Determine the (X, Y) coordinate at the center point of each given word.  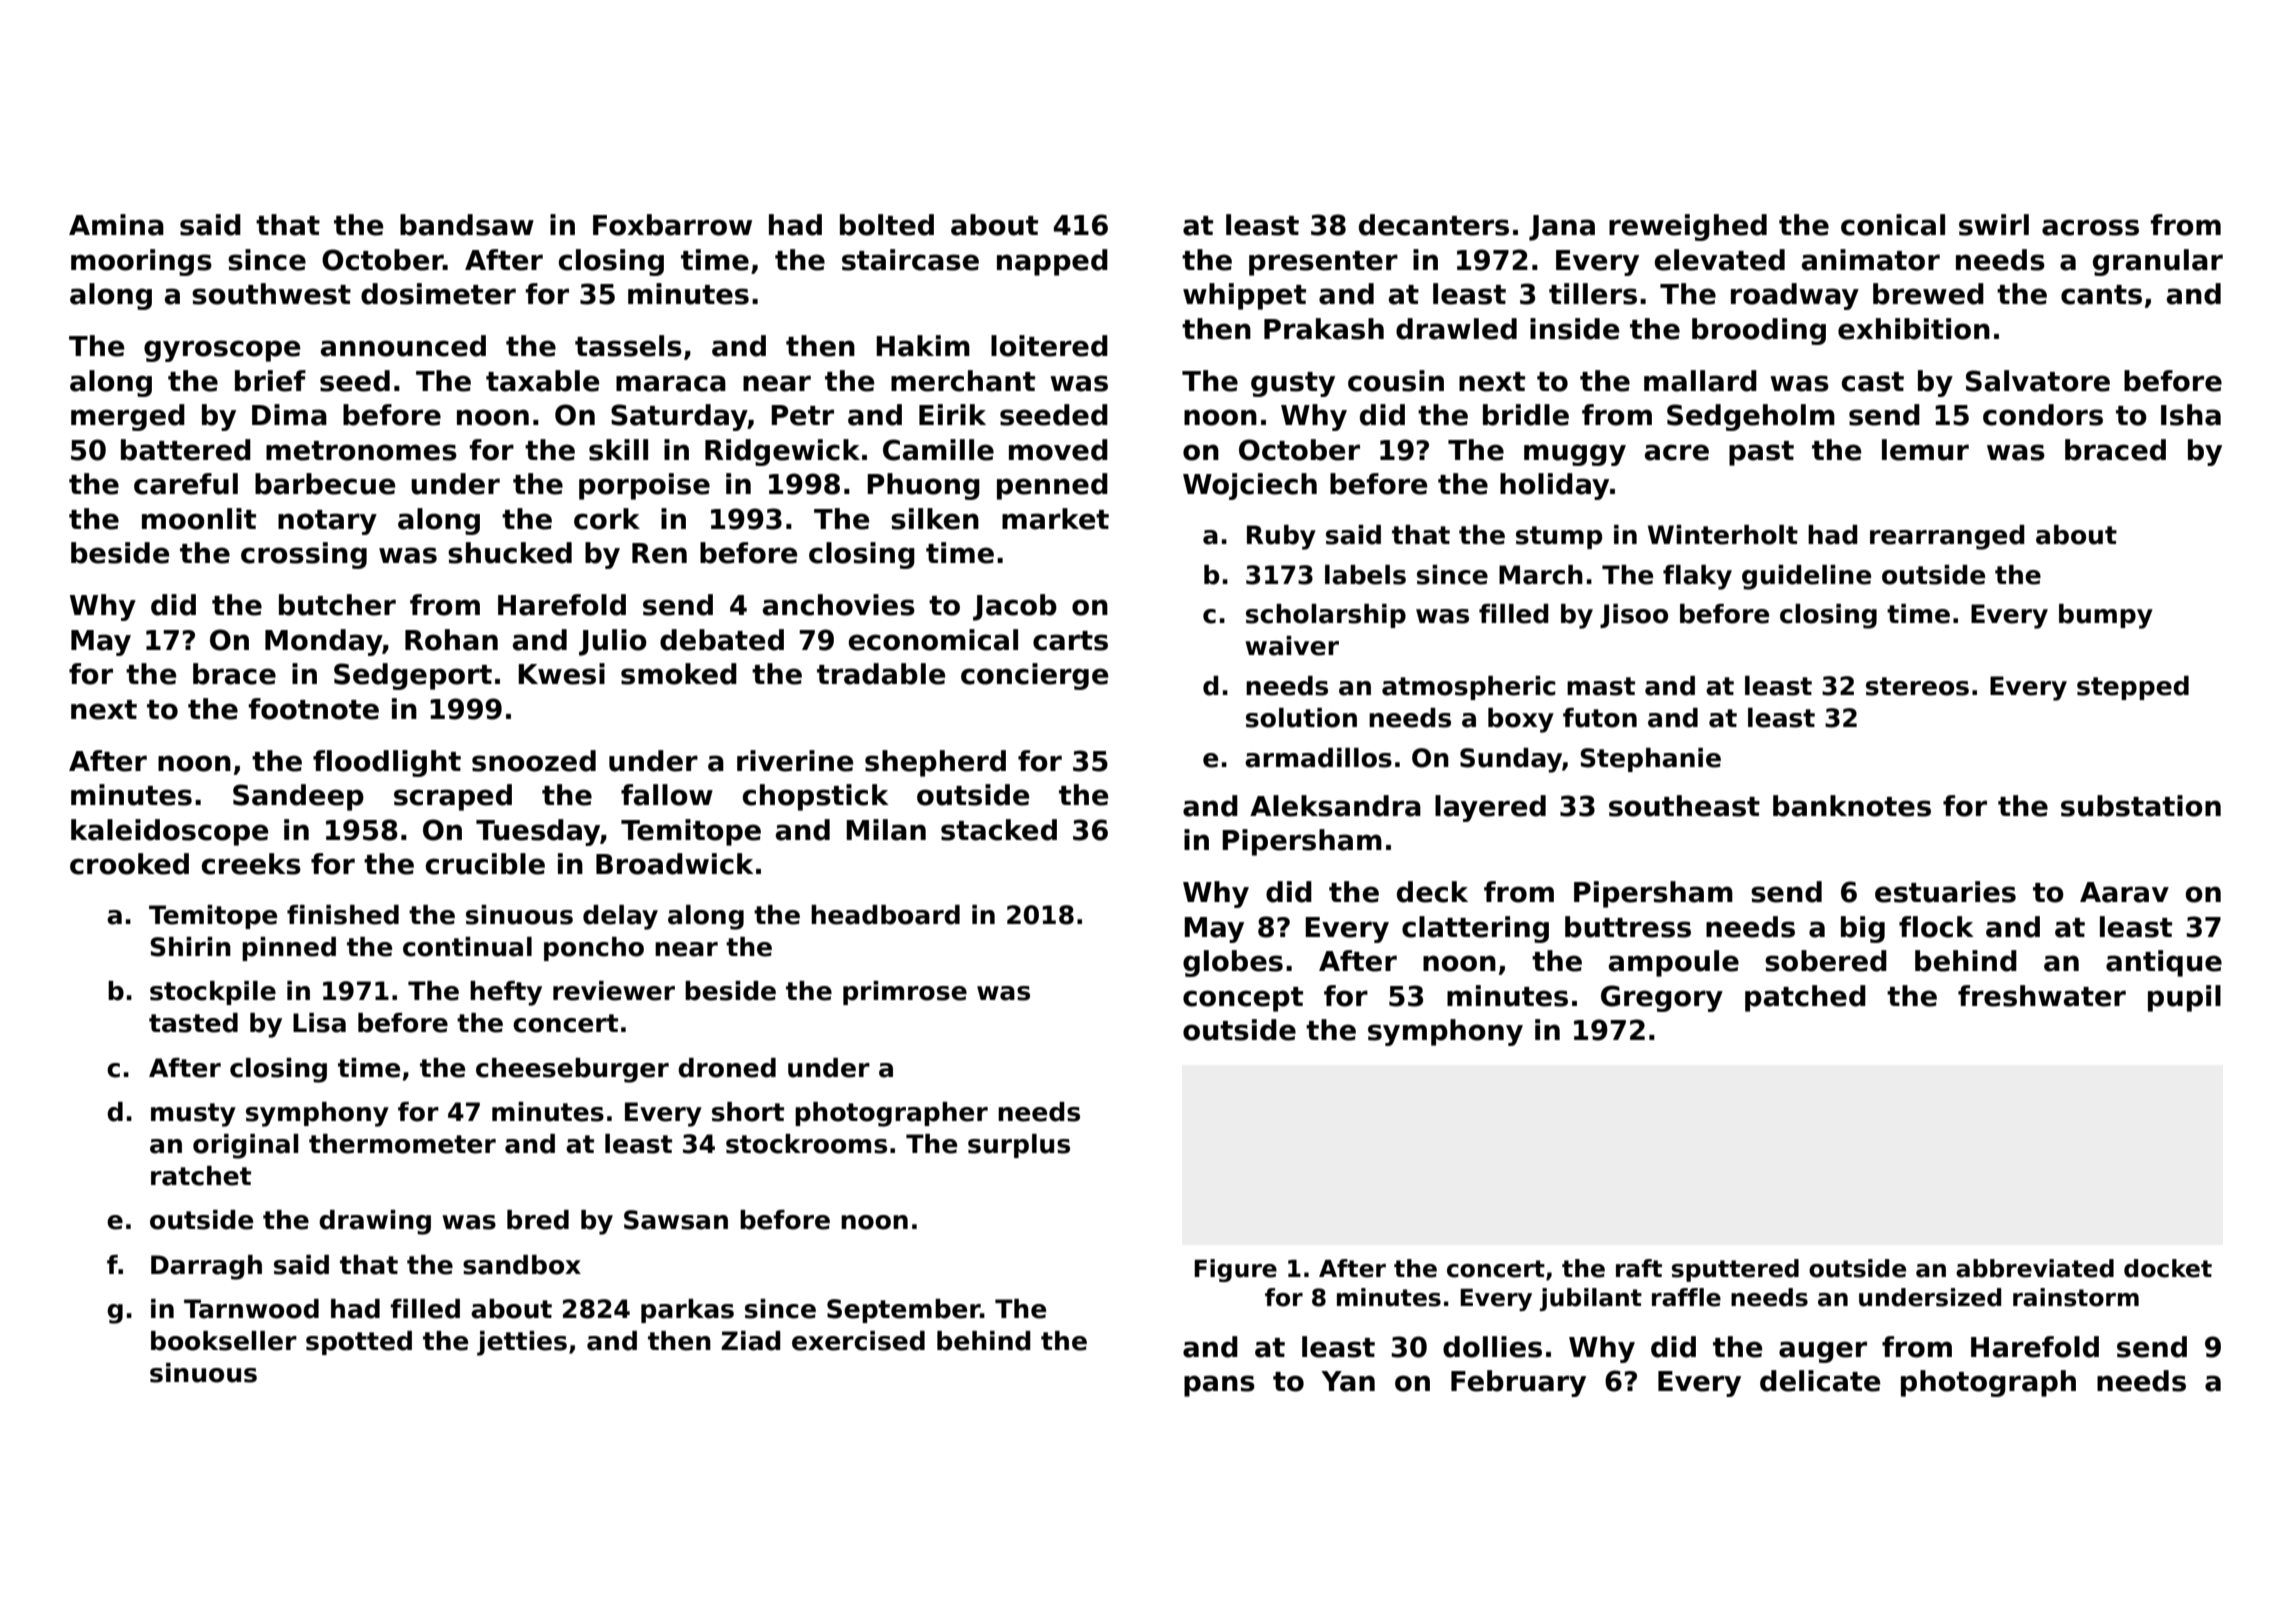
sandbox (522, 1265)
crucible (485, 864)
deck (1432, 892)
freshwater (2042, 996)
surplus (1019, 1146)
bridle (1526, 415)
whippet (1244, 296)
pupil (2184, 998)
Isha (2191, 415)
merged (128, 417)
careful (186, 484)
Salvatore (2038, 381)
